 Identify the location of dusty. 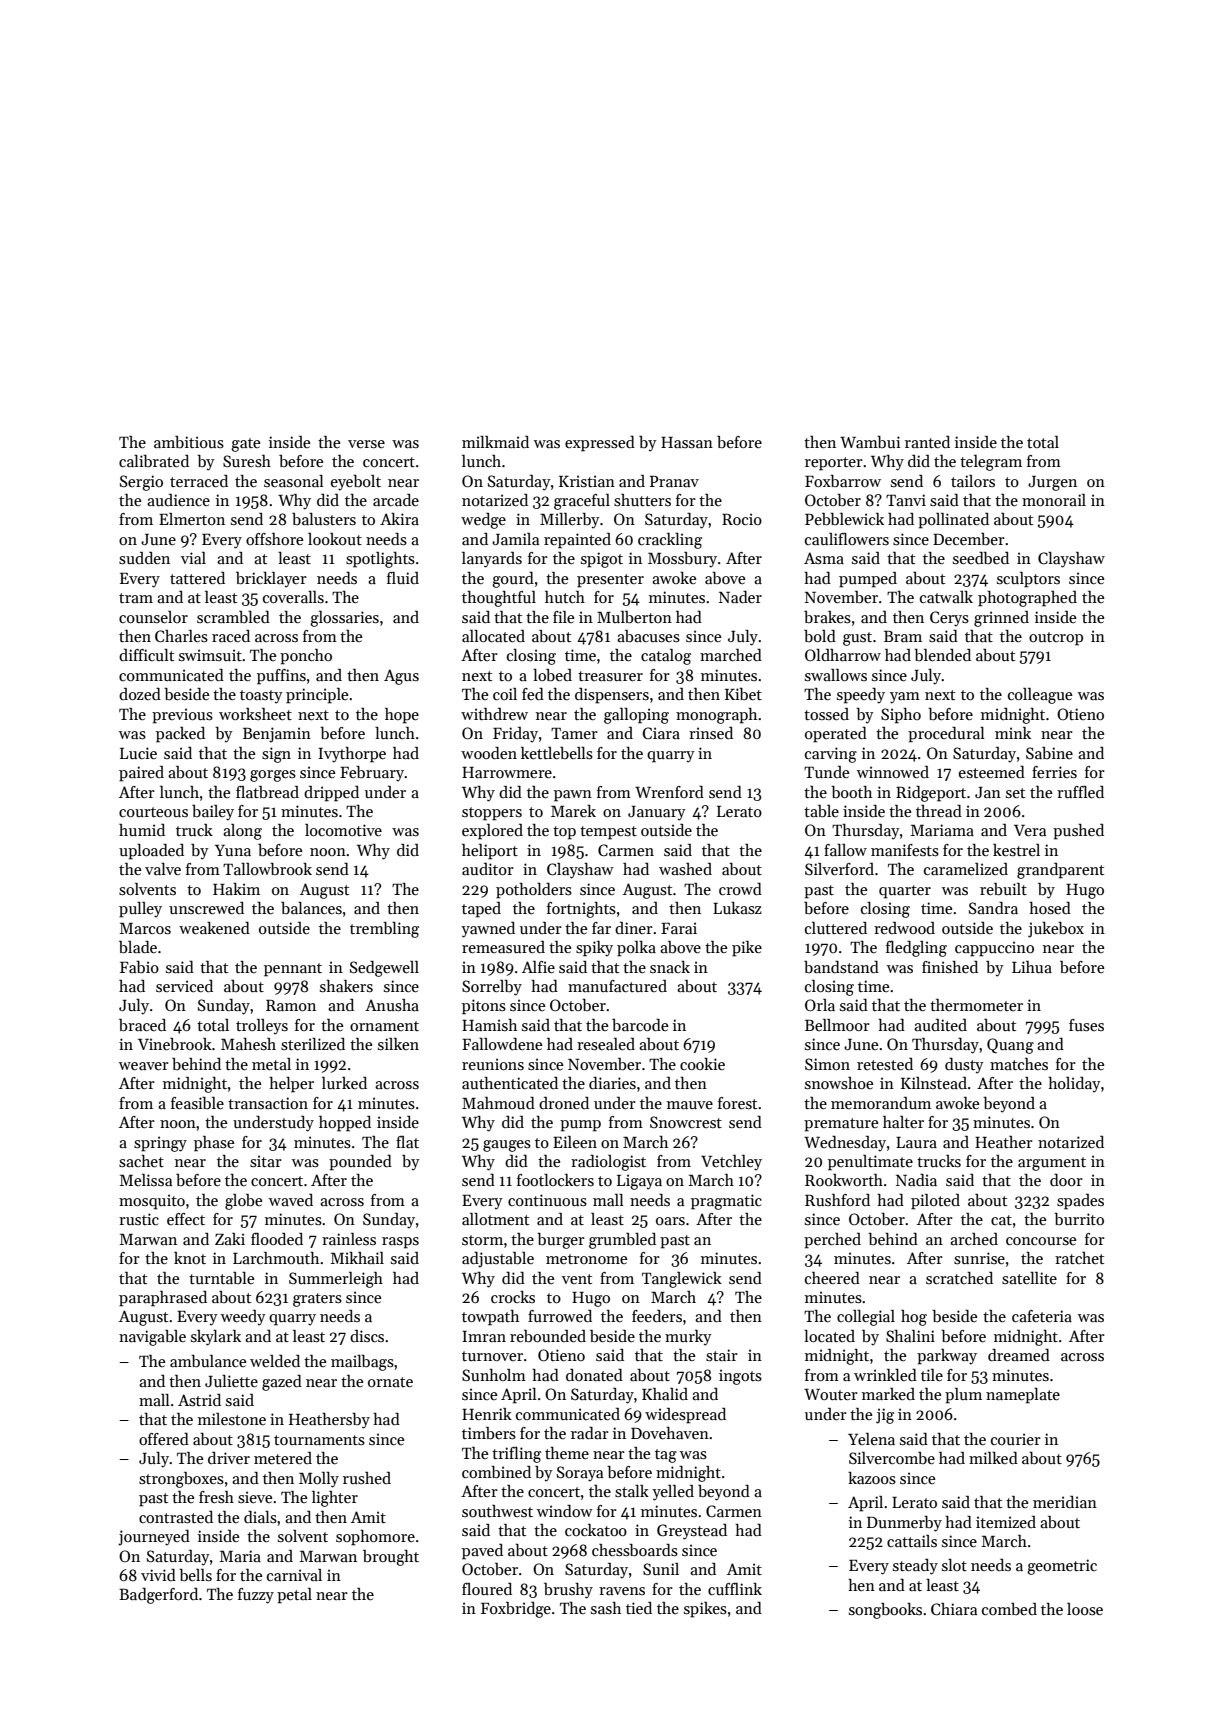
(964, 1066).
